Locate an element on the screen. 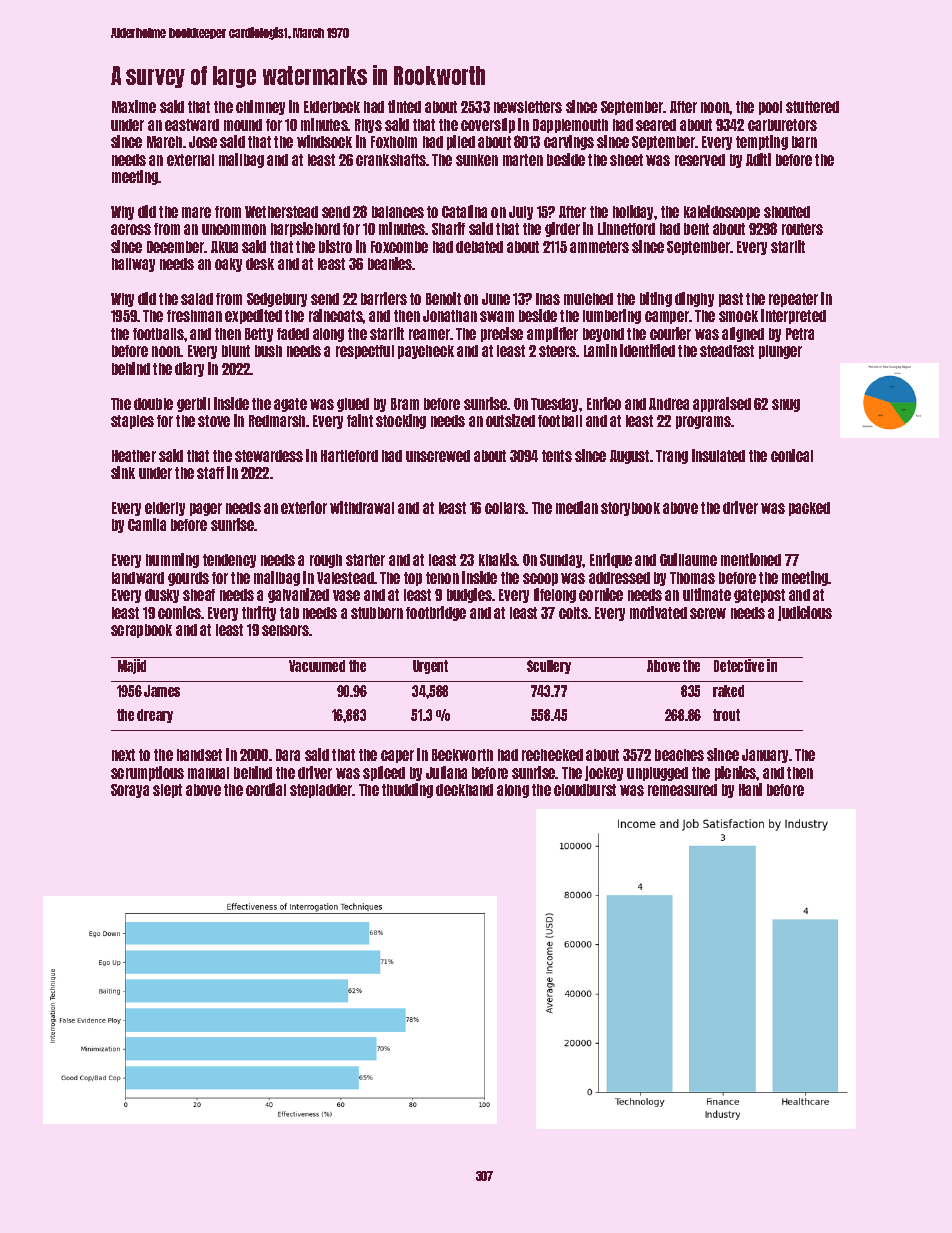 The width and height of the screenshot is (952, 1233). stuttered is located at coordinates (812, 107).
